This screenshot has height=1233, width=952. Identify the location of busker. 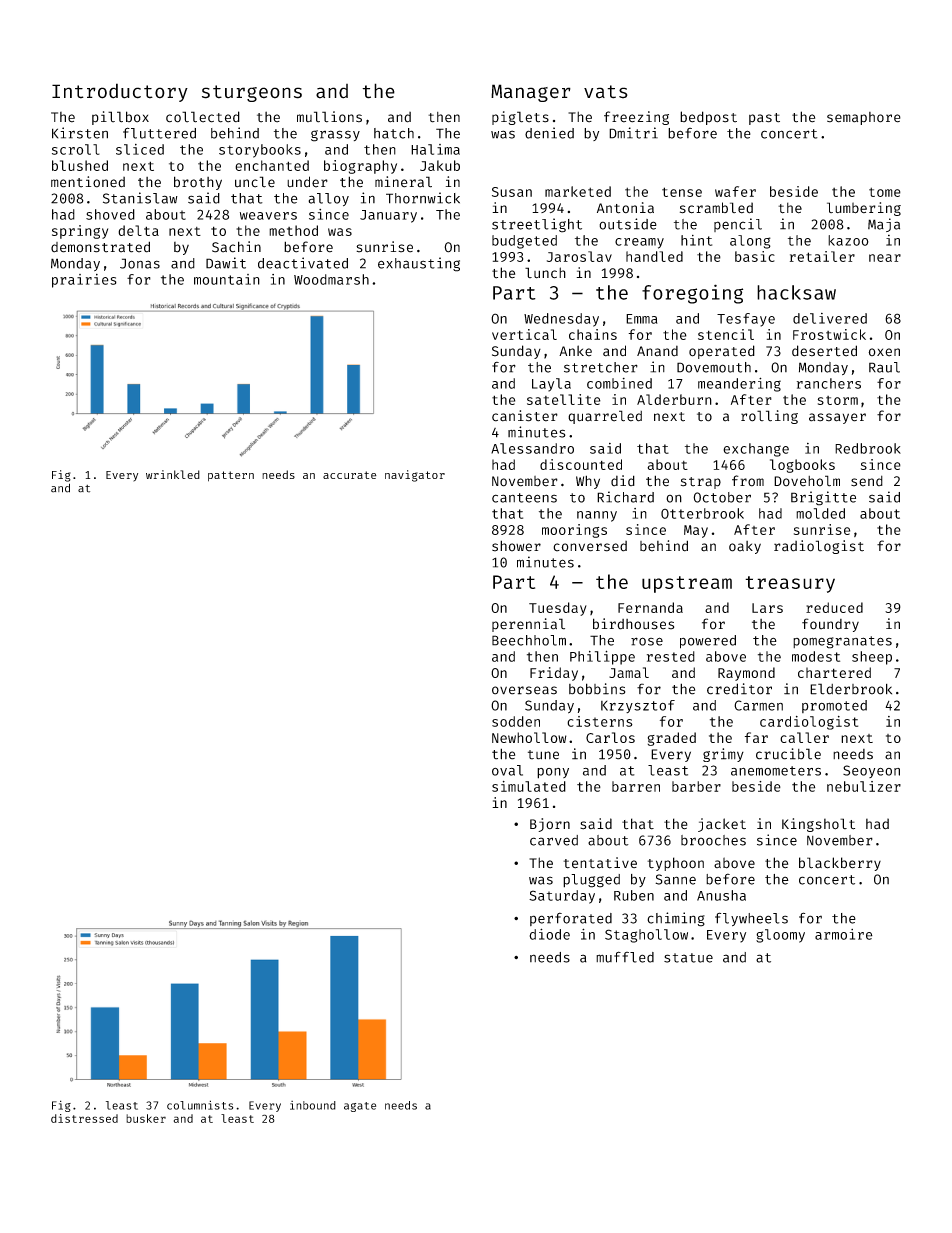
(146, 1118).
